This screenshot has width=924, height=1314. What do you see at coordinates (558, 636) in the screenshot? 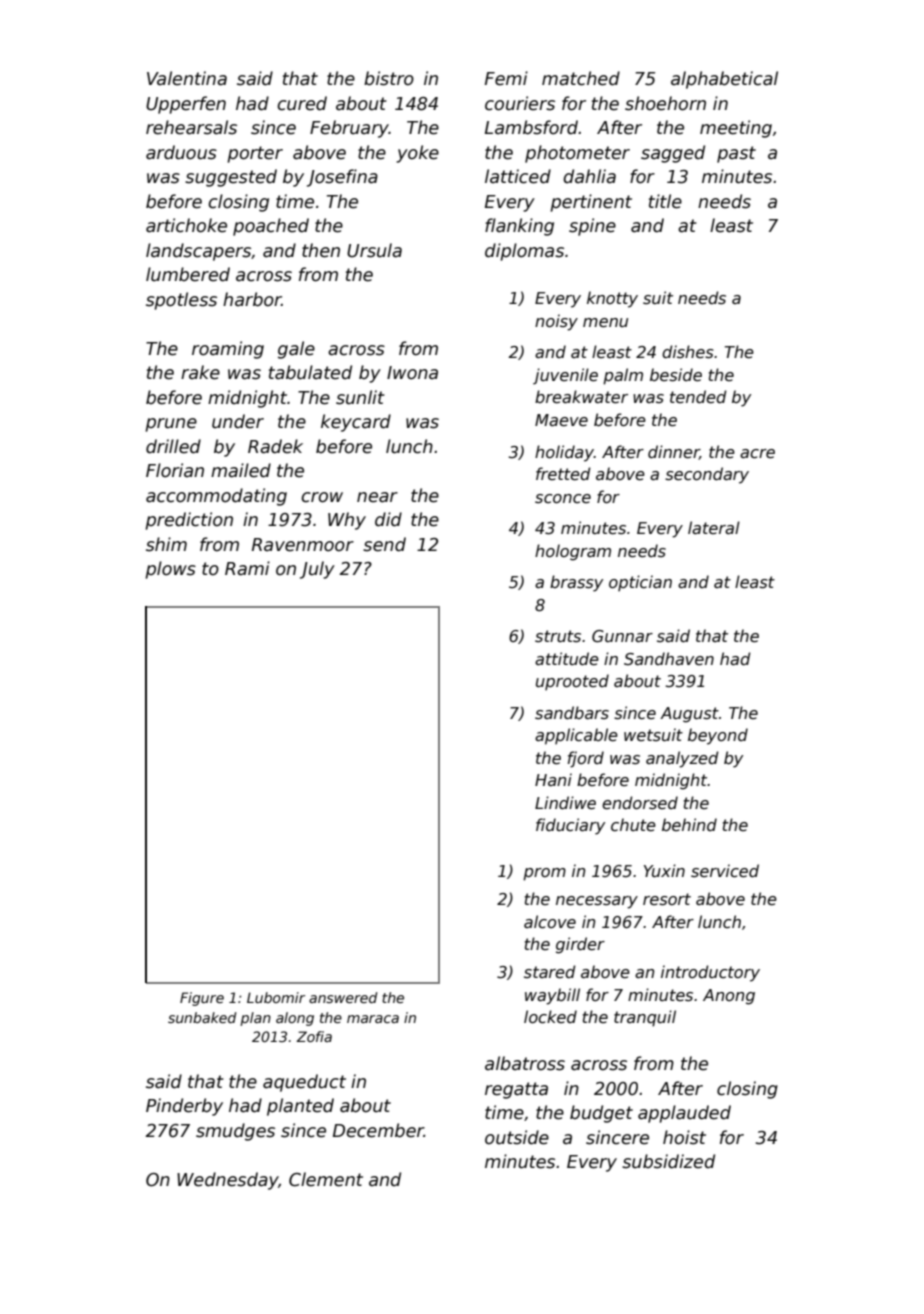
I see `struts` at bounding box center [558, 636].
